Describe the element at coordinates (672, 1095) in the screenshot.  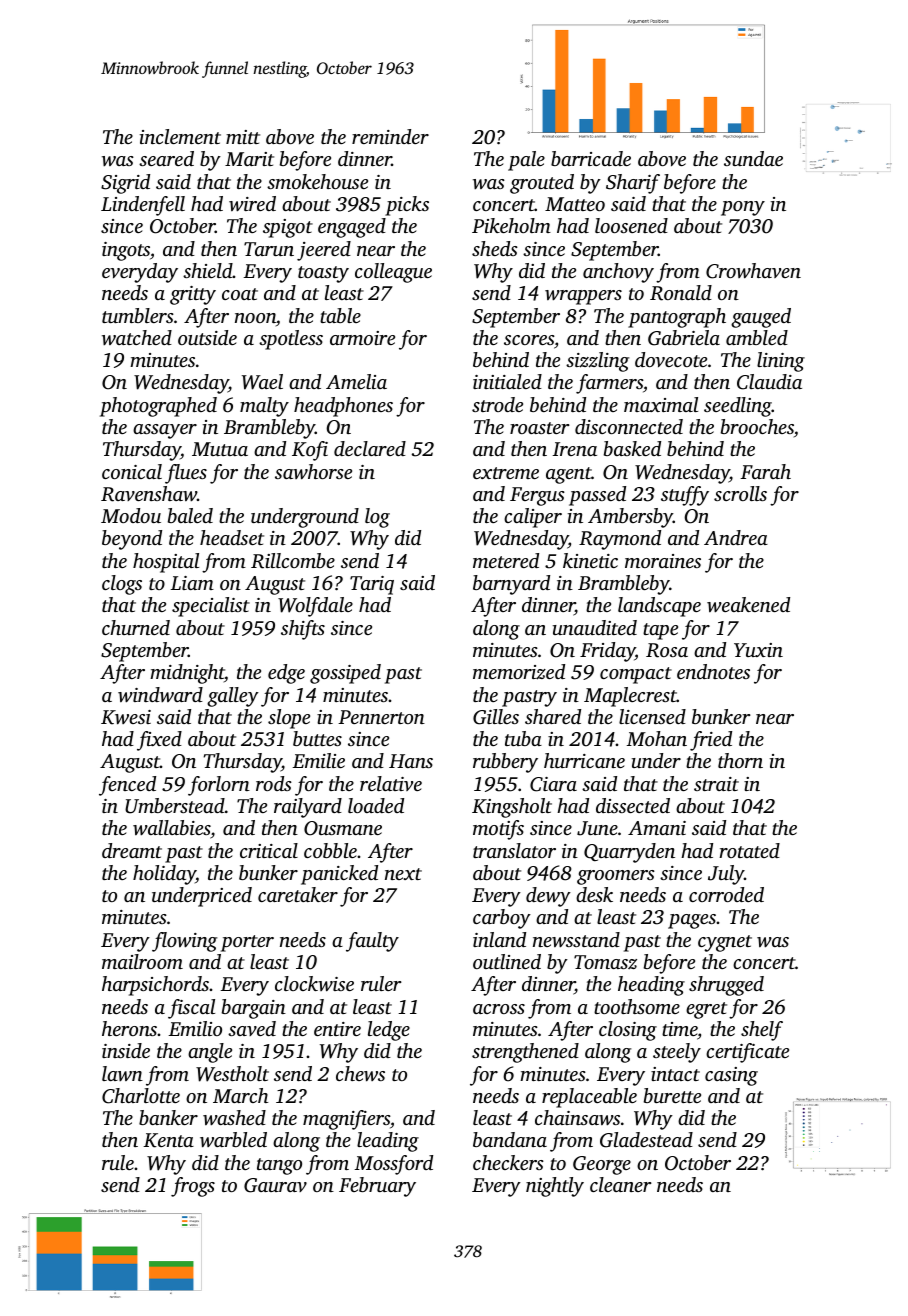
I see `burette` at that location.
